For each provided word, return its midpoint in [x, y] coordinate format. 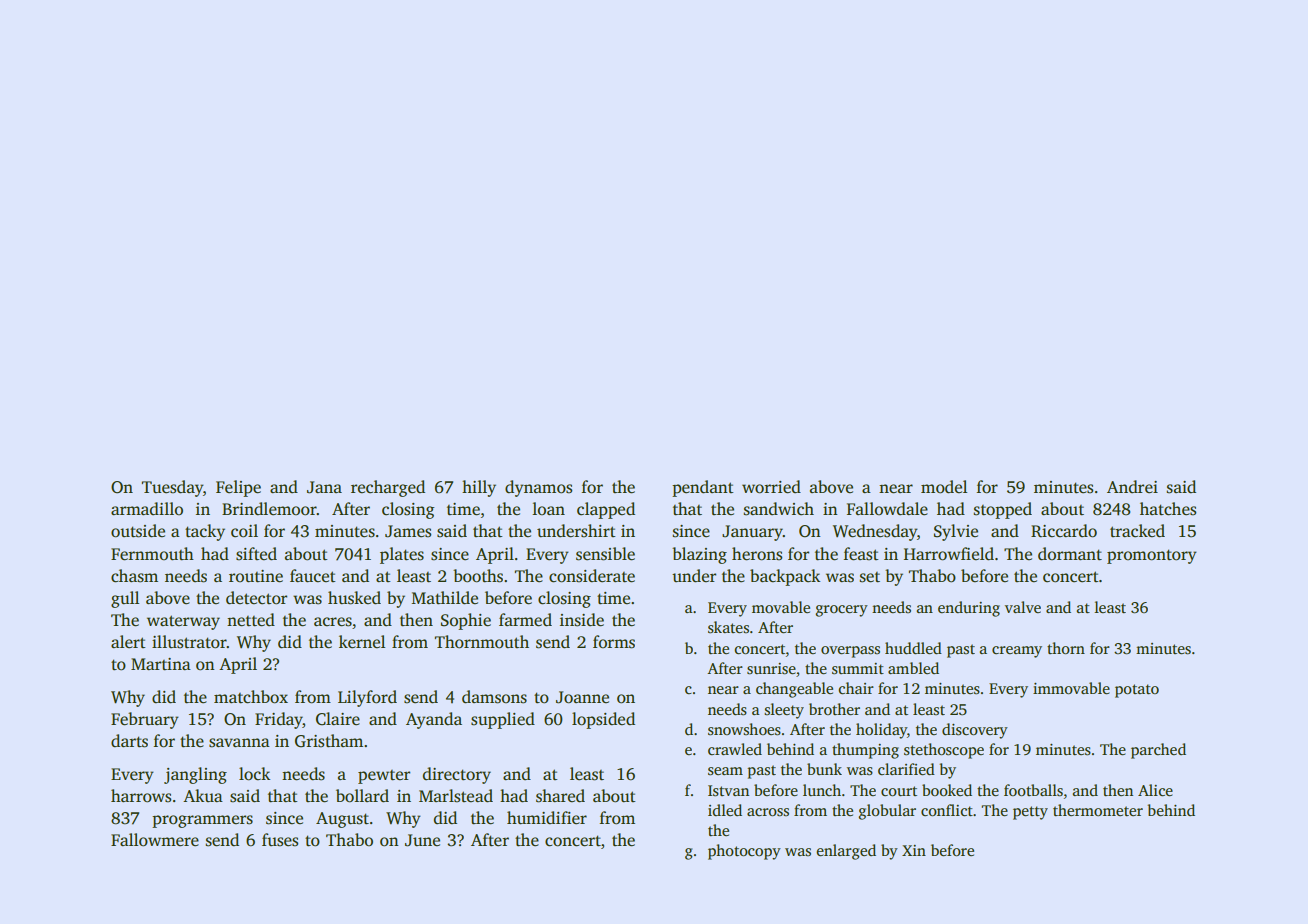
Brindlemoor [269, 509]
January [752, 533]
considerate [592, 576]
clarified [906, 769]
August [342, 820]
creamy [1017, 652]
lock [254, 774]
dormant [1070, 554]
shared [560, 796]
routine [256, 576]
